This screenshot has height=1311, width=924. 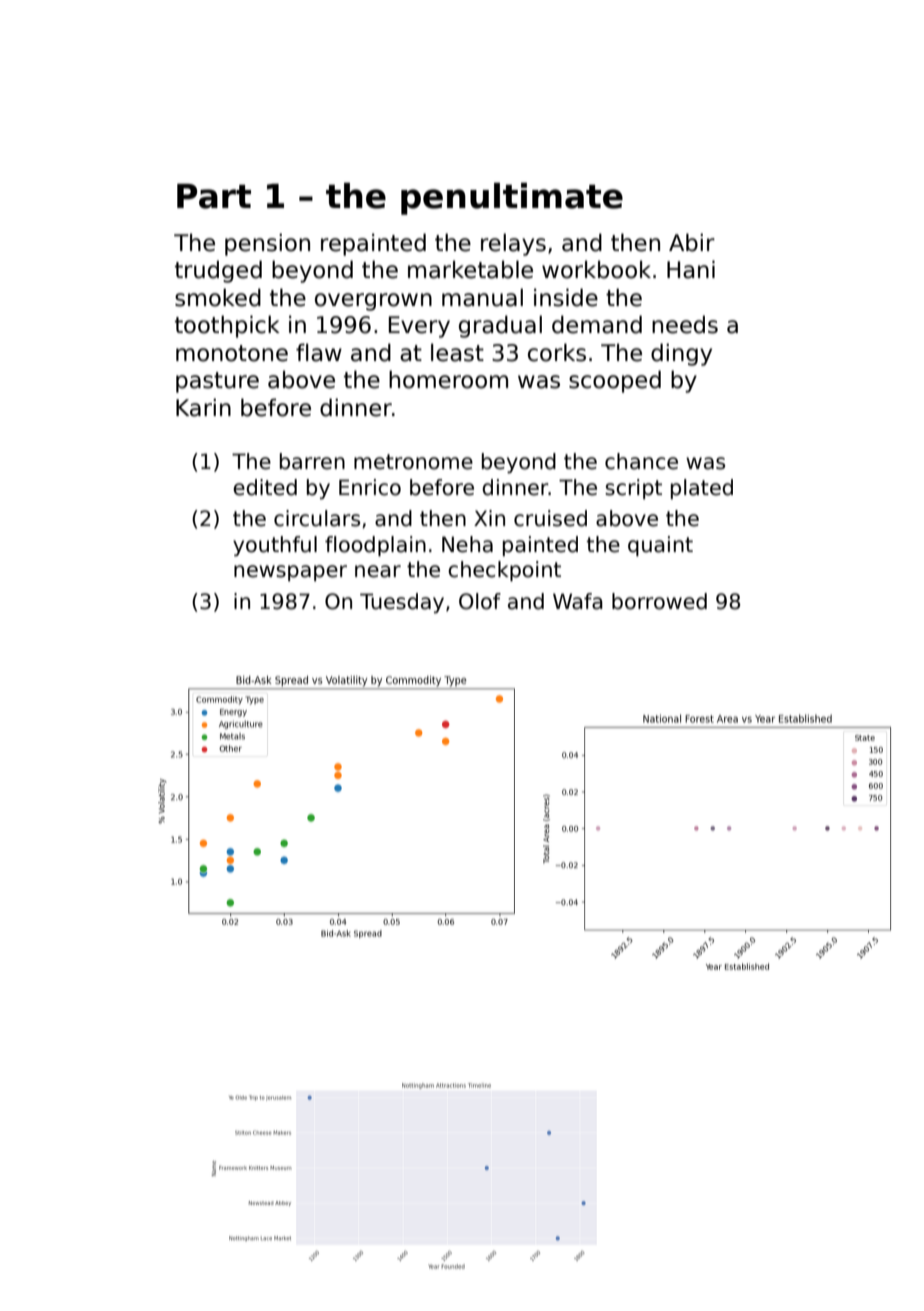 What do you see at coordinates (692, 242) in the screenshot?
I see `Abir` at bounding box center [692, 242].
